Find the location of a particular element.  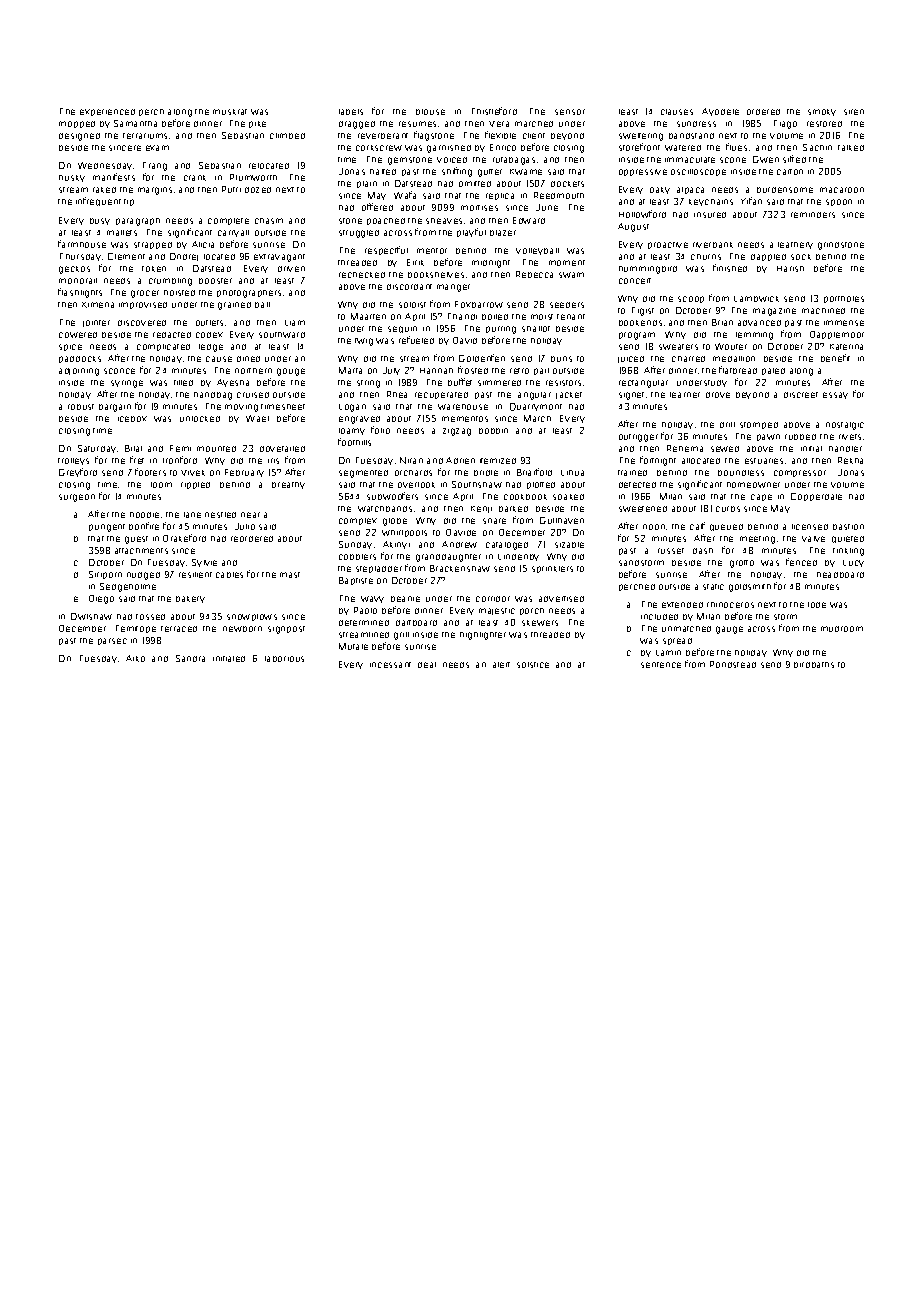

experienced is located at coordinates (107, 112).
